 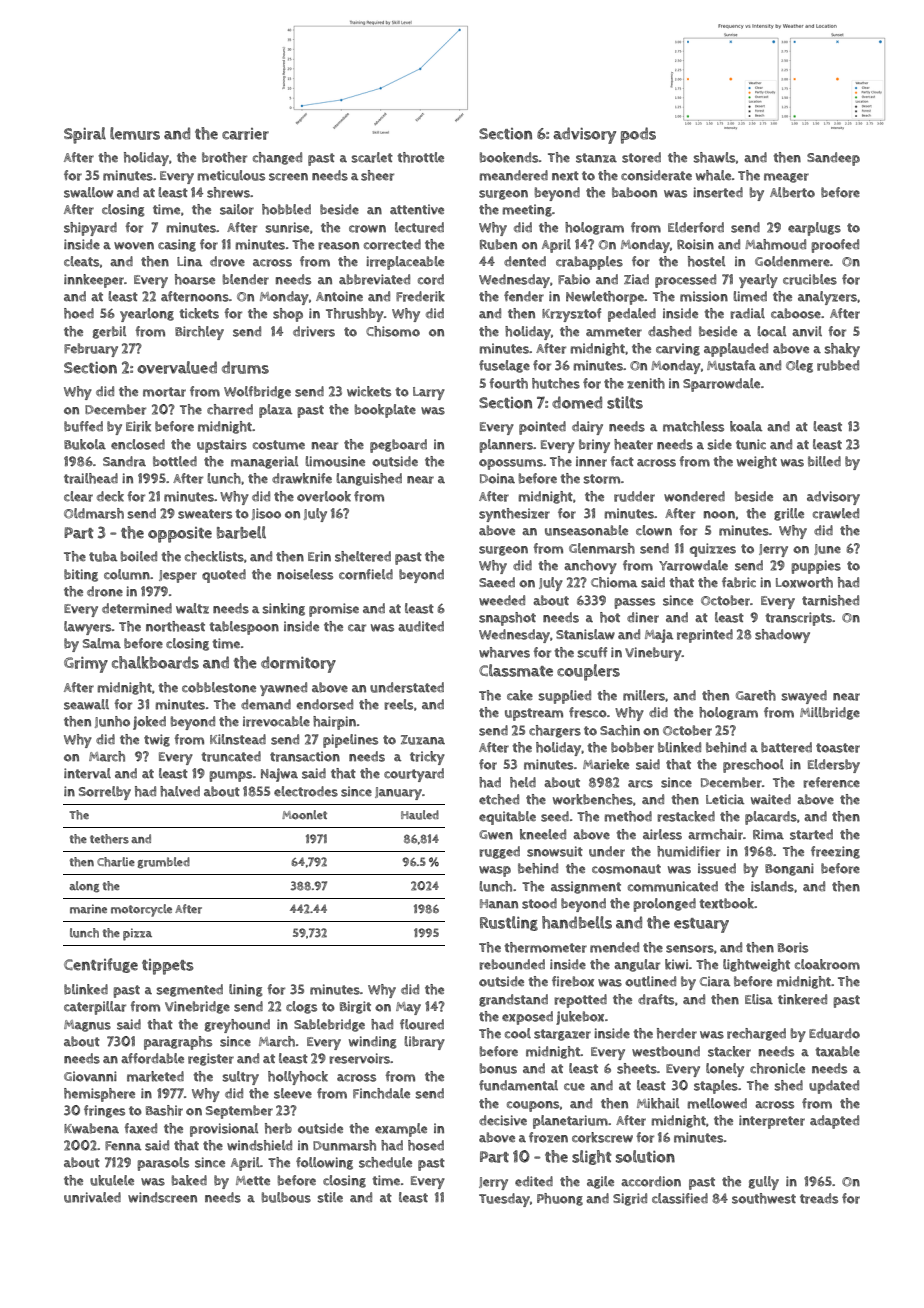 I want to click on Mette, so click(x=253, y=1181).
